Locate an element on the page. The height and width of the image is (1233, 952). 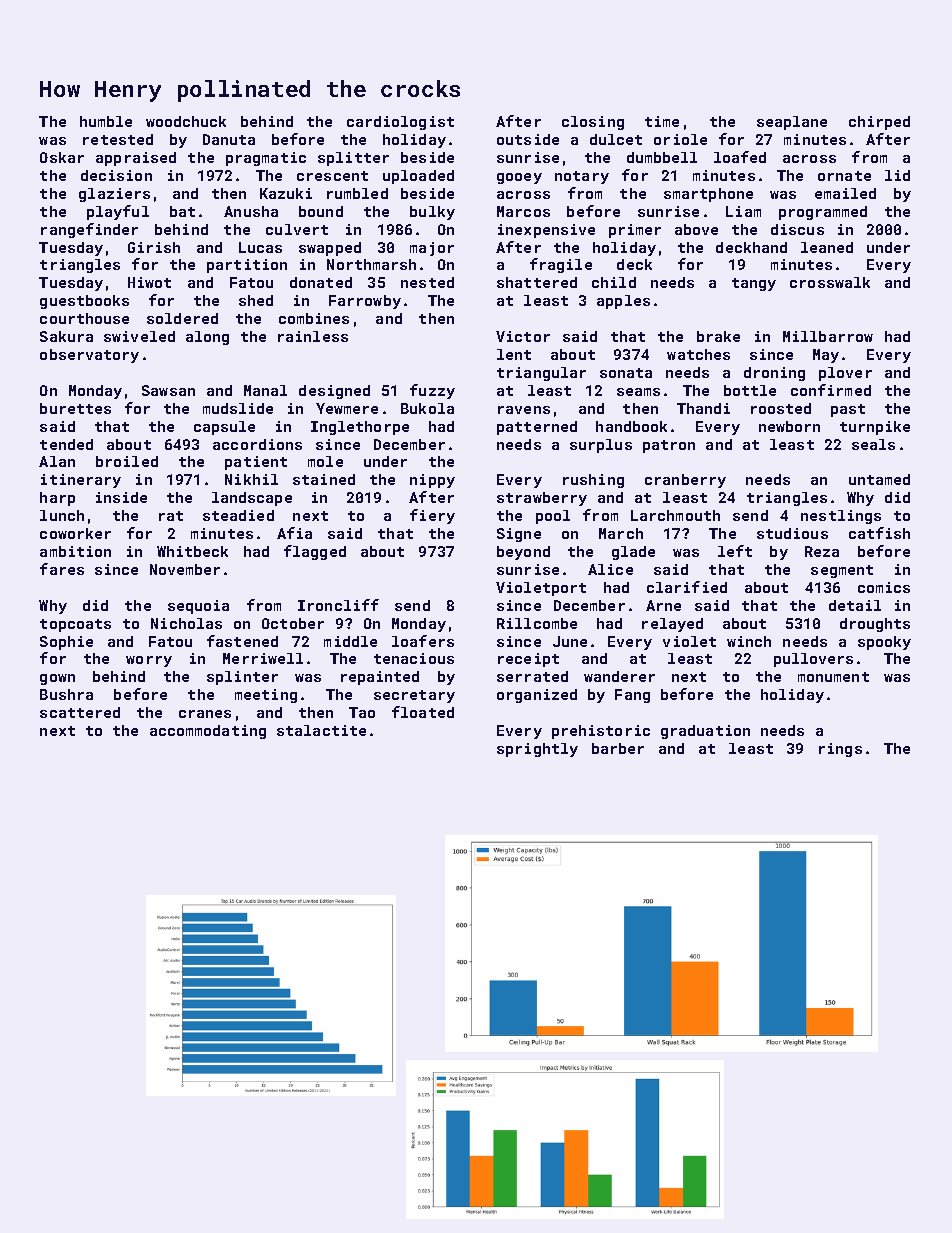
woodchuck is located at coordinates (186, 121).
